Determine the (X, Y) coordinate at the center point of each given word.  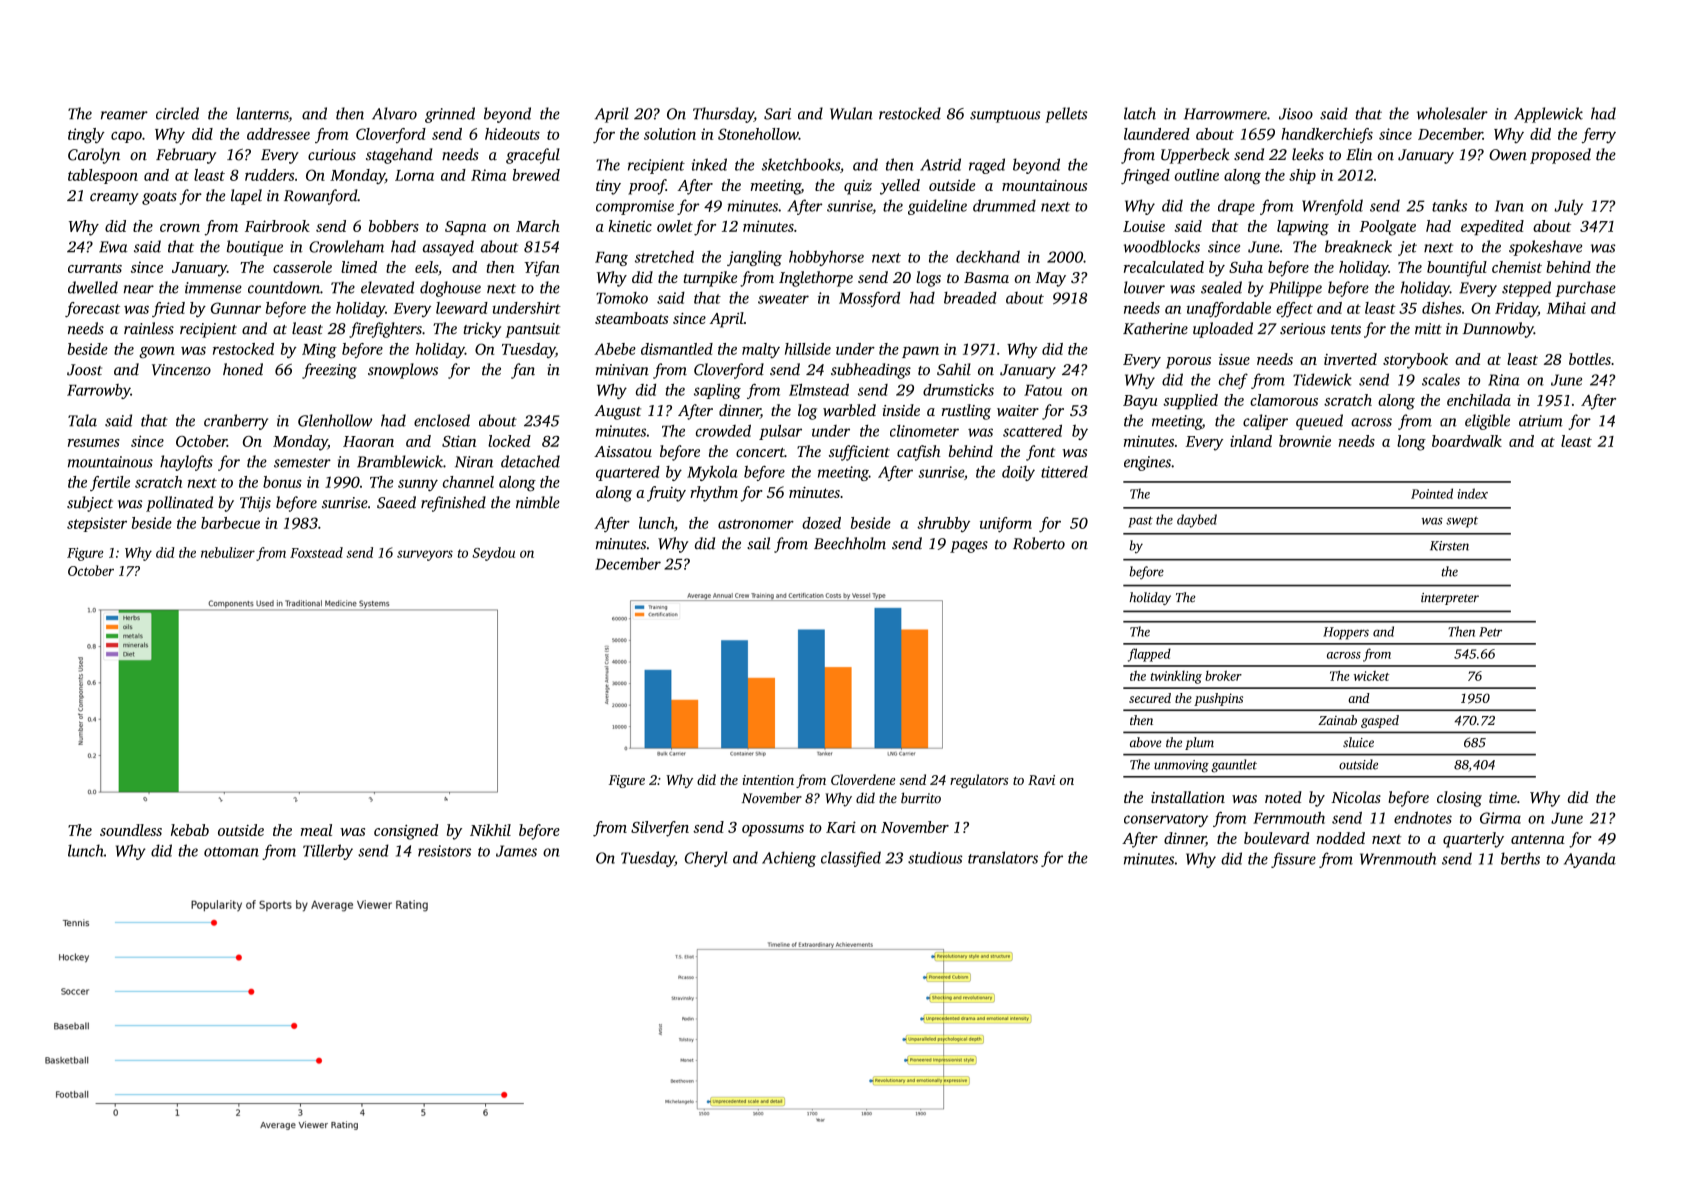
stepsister (97, 524)
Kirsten (1449, 546)
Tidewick (1322, 379)
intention (768, 780)
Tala (82, 420)
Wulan (851, 113)
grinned (450, 115)
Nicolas (1356, 797)
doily (1018, 473)
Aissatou (623, 451)
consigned (406, 832)
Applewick (1548, 115)
